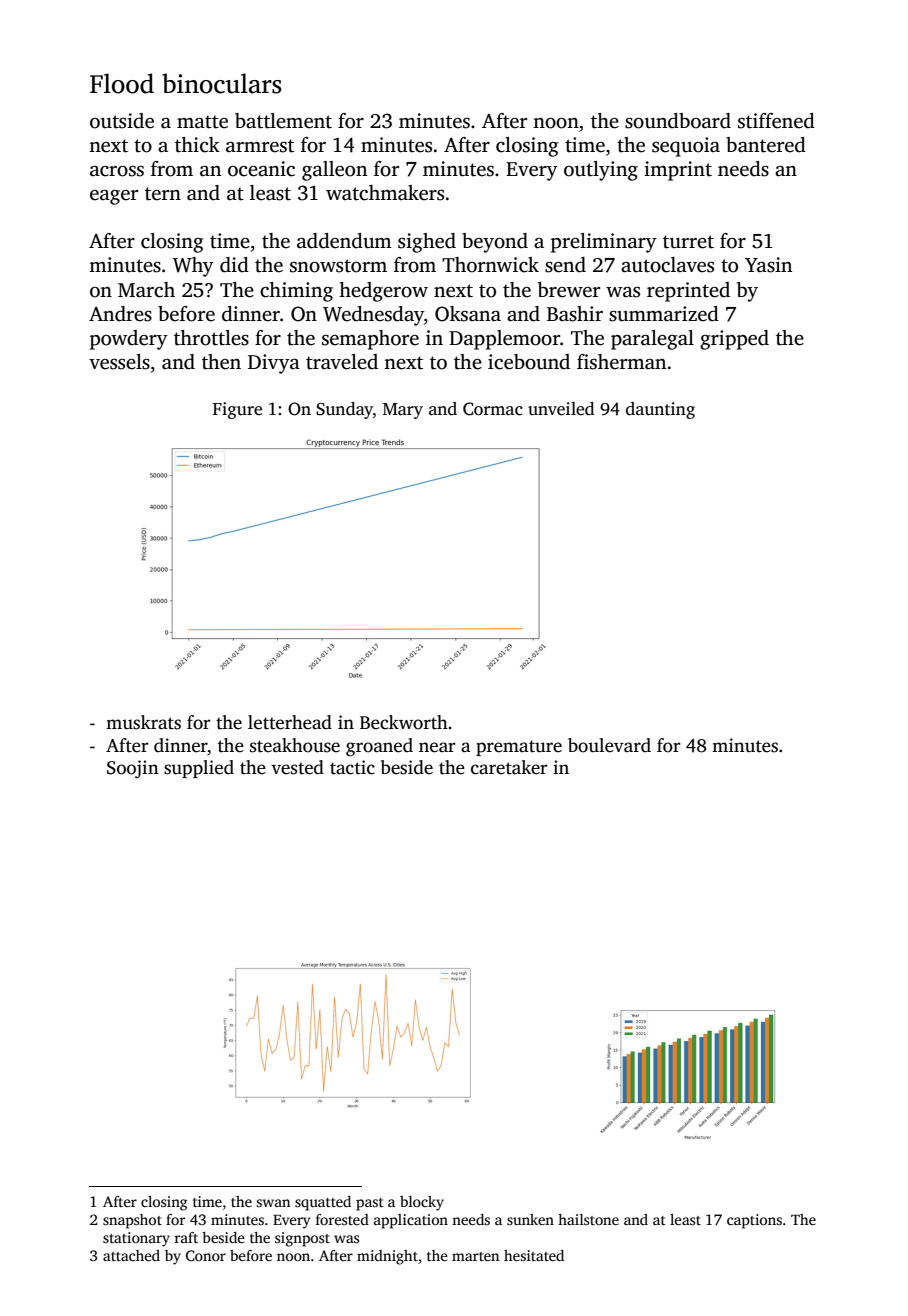 This page has height=1316, width=908. What do you see at coordinates (437, 747) in the page?
I see `near` at bounding box center [437, 747].
